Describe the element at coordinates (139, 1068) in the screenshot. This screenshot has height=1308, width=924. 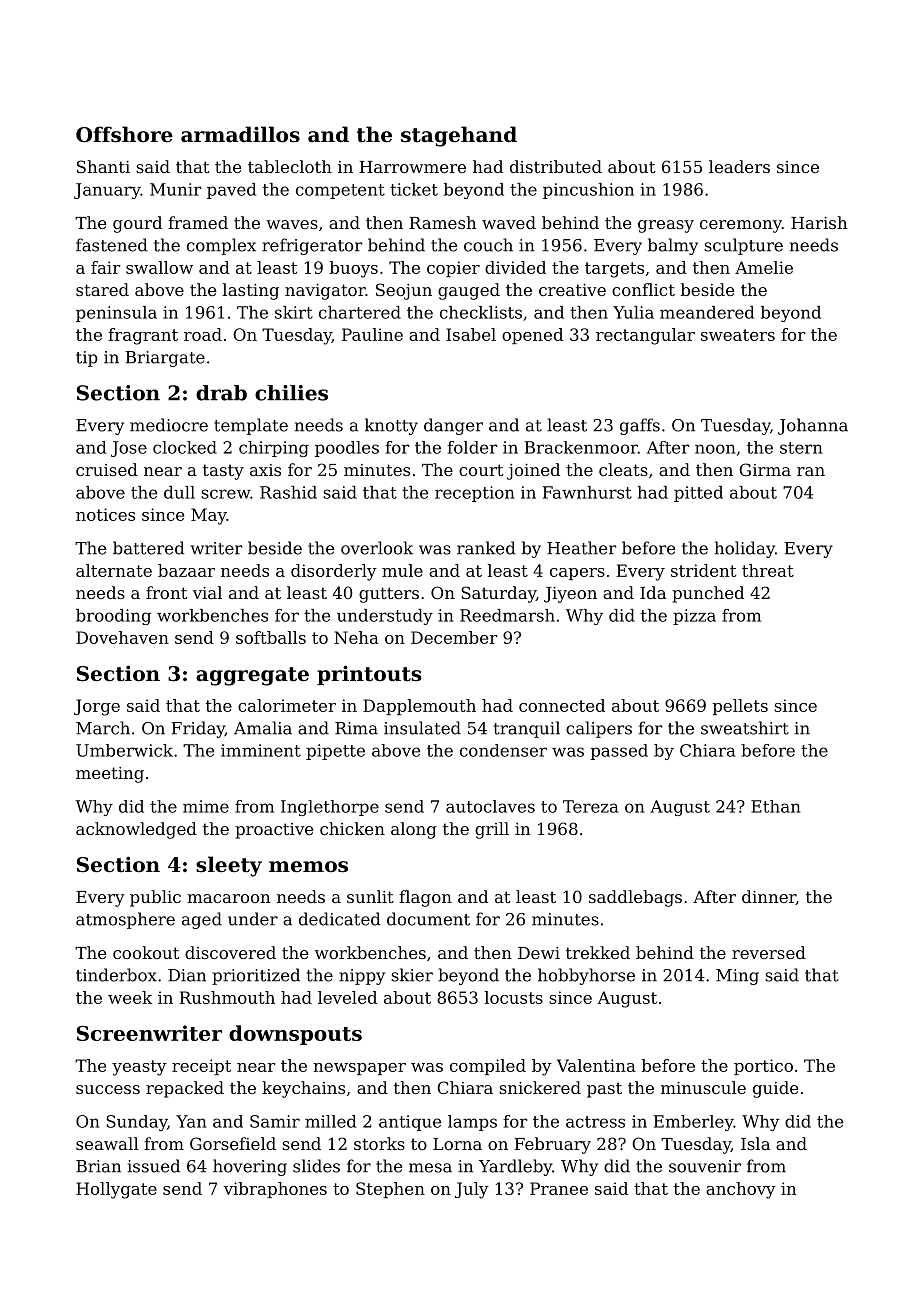
I see `yeasty` at that location.
